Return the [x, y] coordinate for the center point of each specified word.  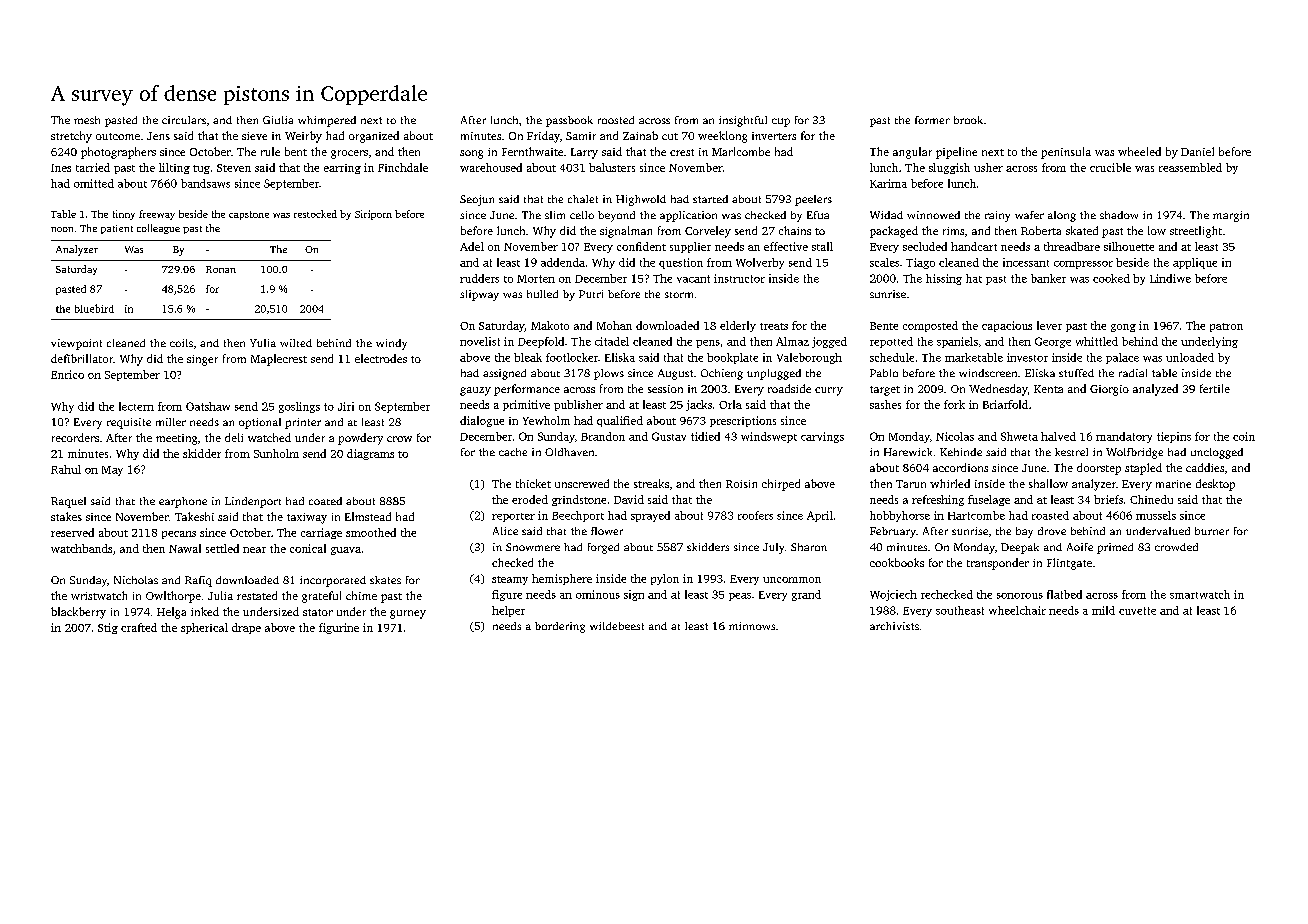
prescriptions [743, 421]
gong [1123, 328]
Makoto [550, 325]
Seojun [477, 200]
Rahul [66, 469]
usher [988, 167]
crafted [139, 627]
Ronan [221, 269]
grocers [349, 154]
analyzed [1155, 390]
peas [740, 597]
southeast [960, 610]
